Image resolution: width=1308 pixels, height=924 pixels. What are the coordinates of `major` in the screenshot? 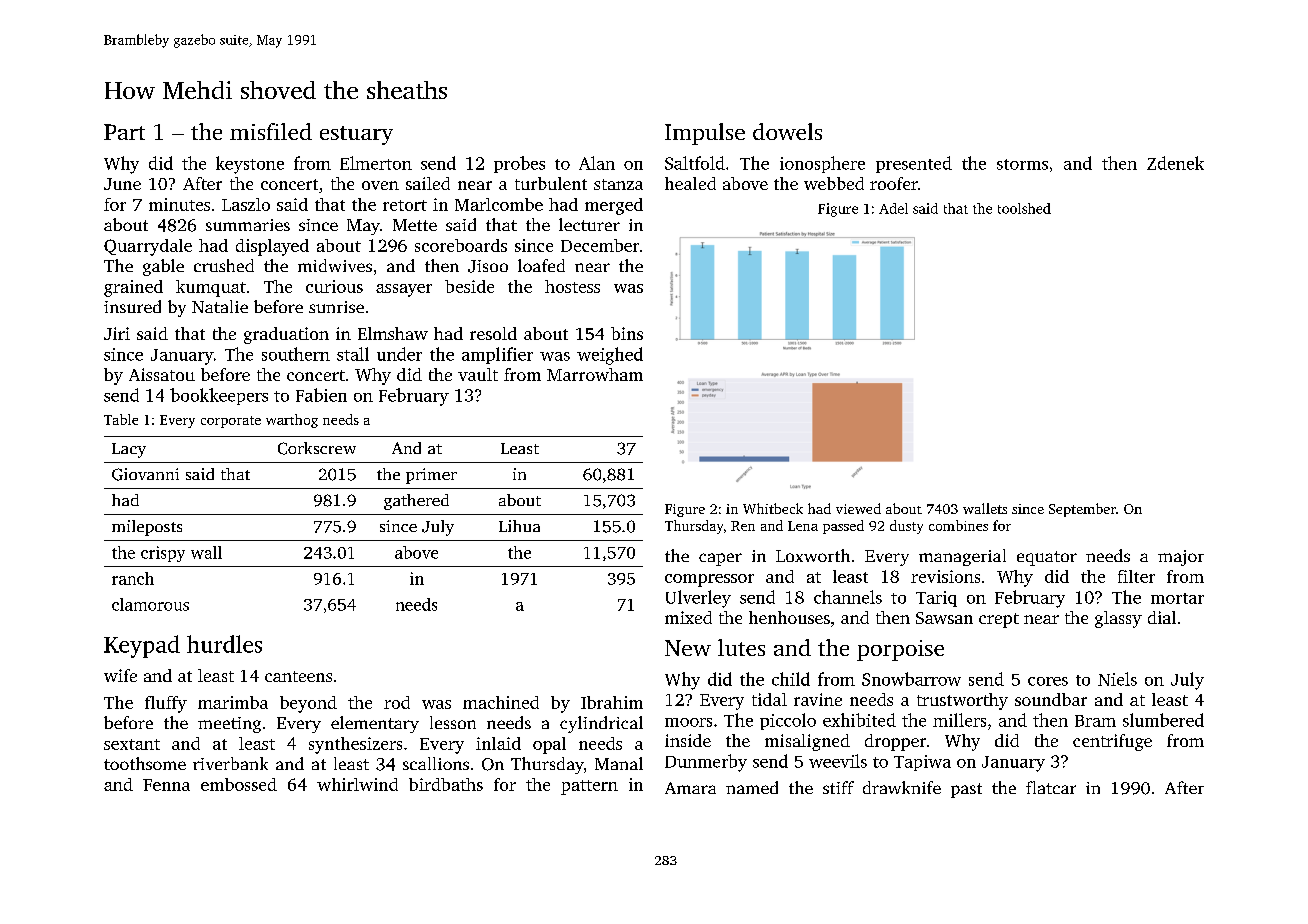 It's located at (1181, 558).
